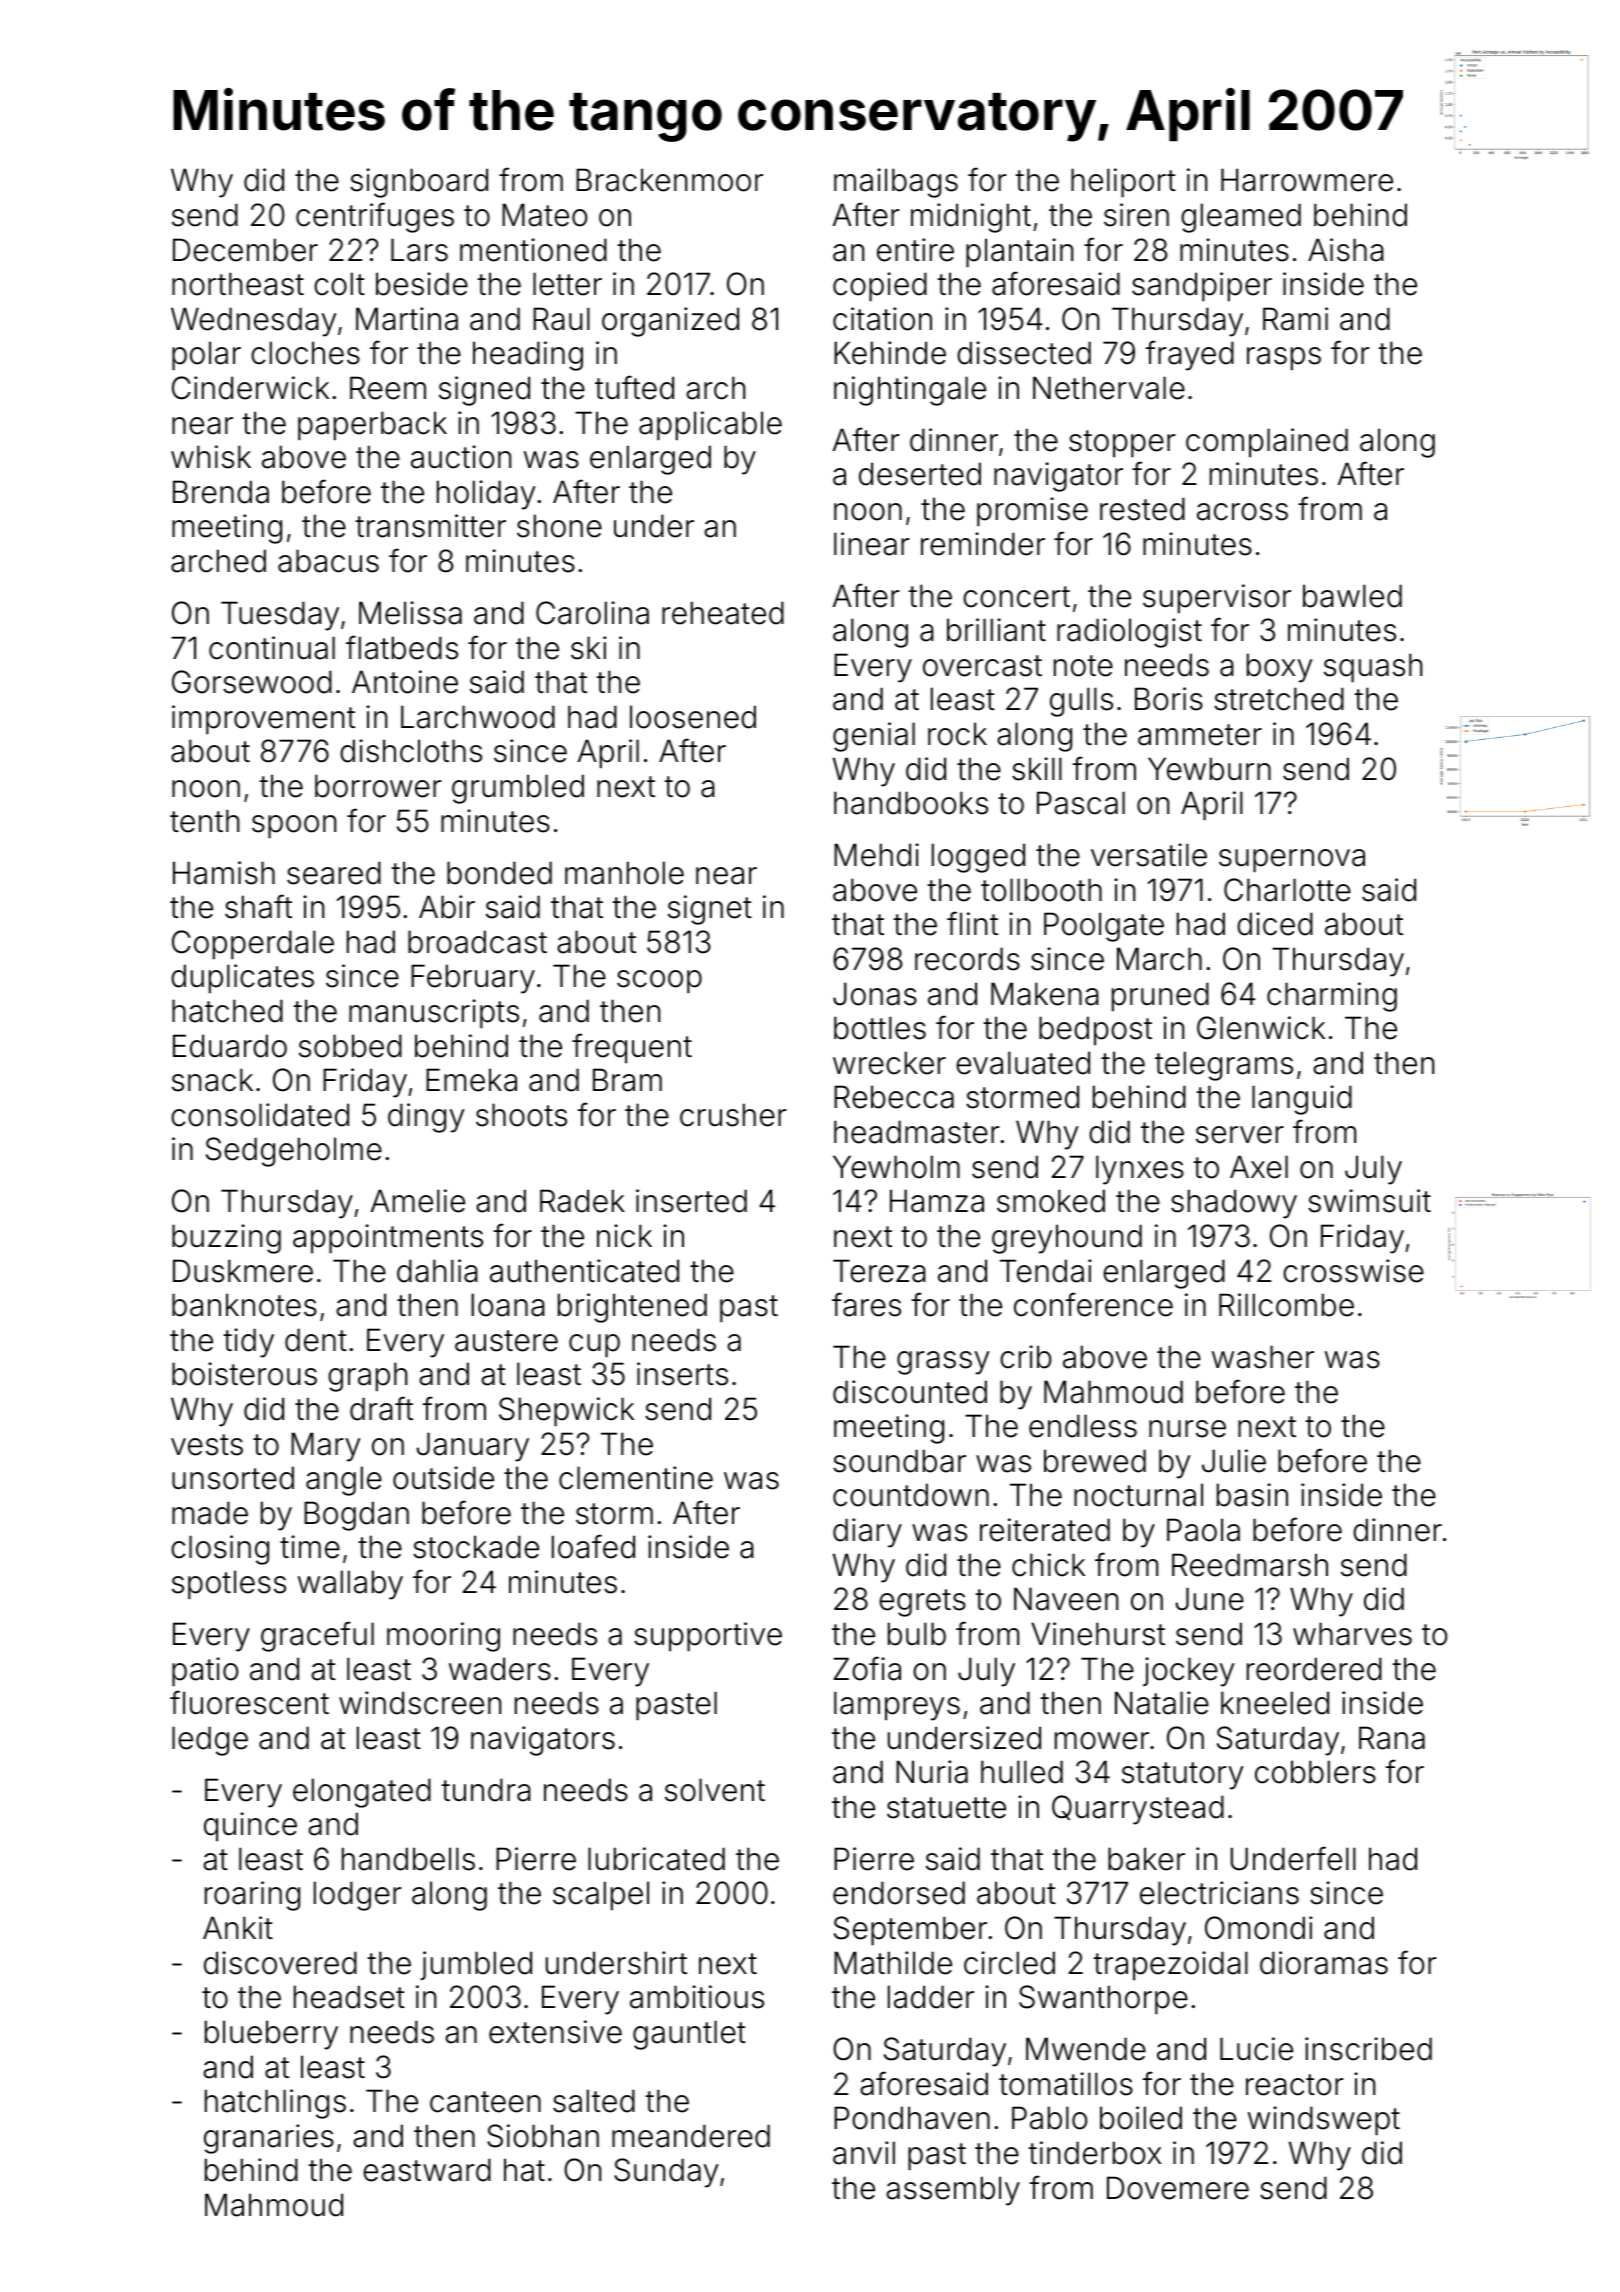  Describe the element at coordinates (1352, 1634) in the page. I see `wharves` at that location.
